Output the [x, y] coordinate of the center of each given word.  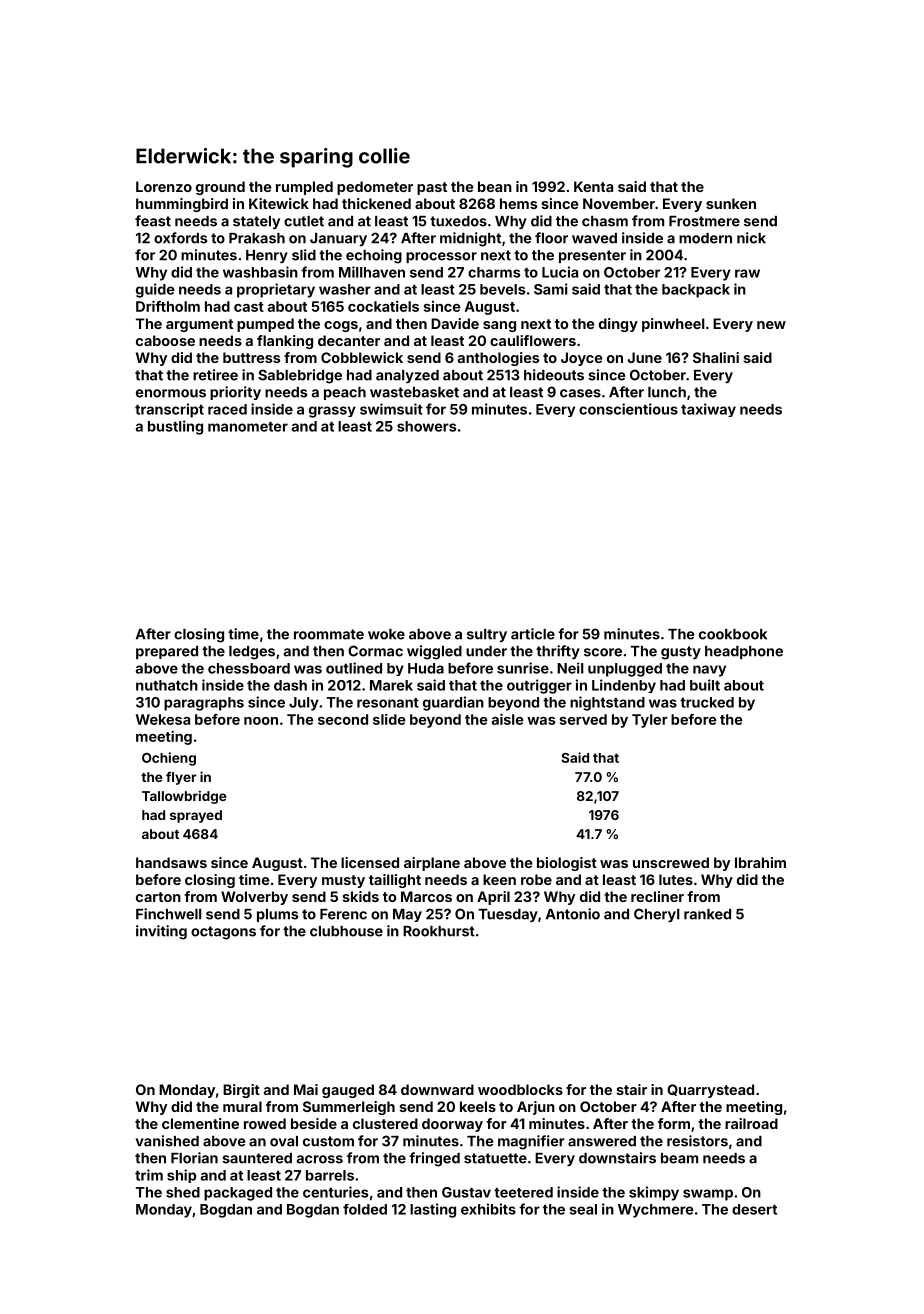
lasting [433, 1210]
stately [256, 222]
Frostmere [704, 221]
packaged [238, 1194]
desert [754, 1209]
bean [495, 186]
